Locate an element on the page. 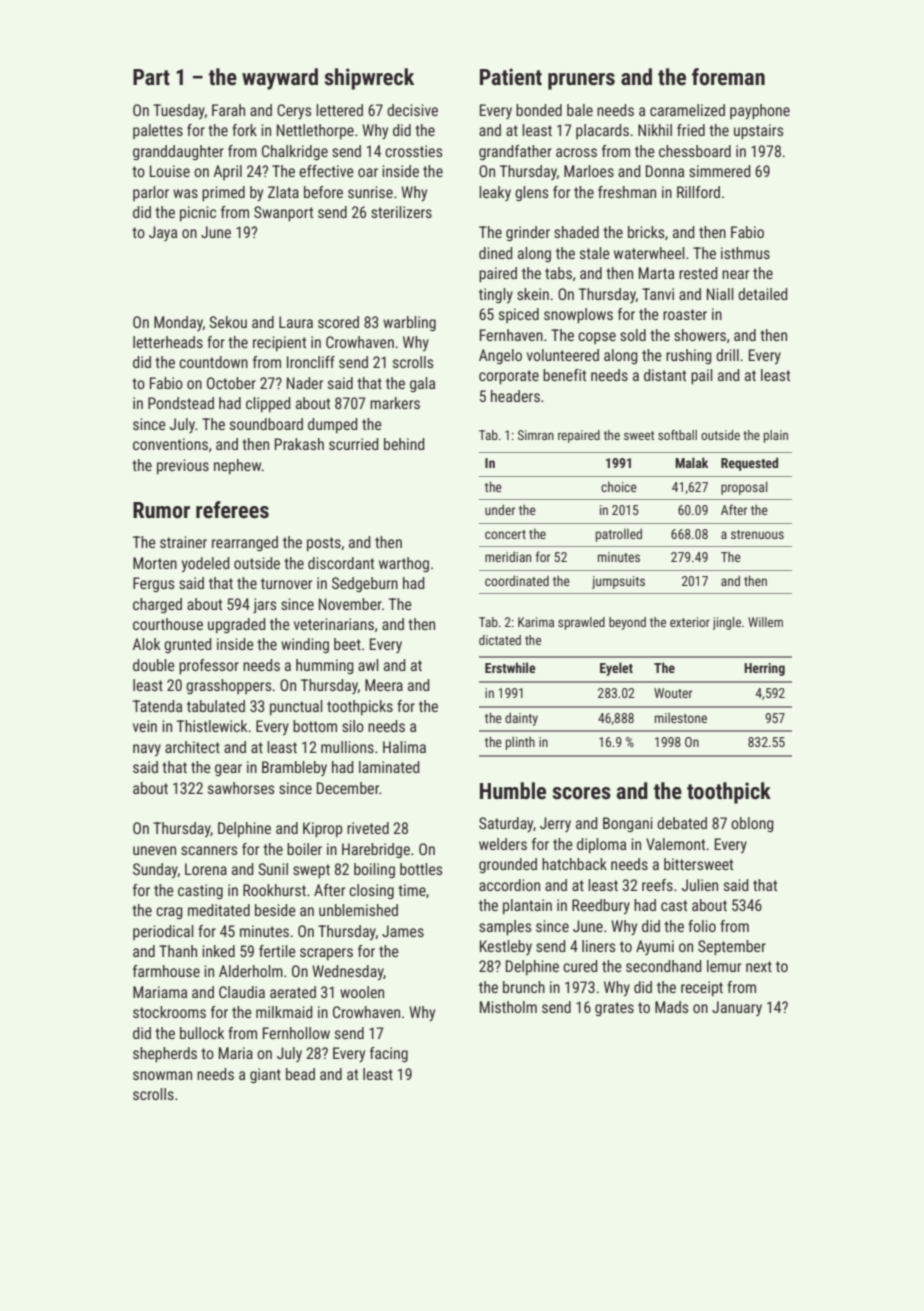  grounded is located at coordinates (508, 865).
